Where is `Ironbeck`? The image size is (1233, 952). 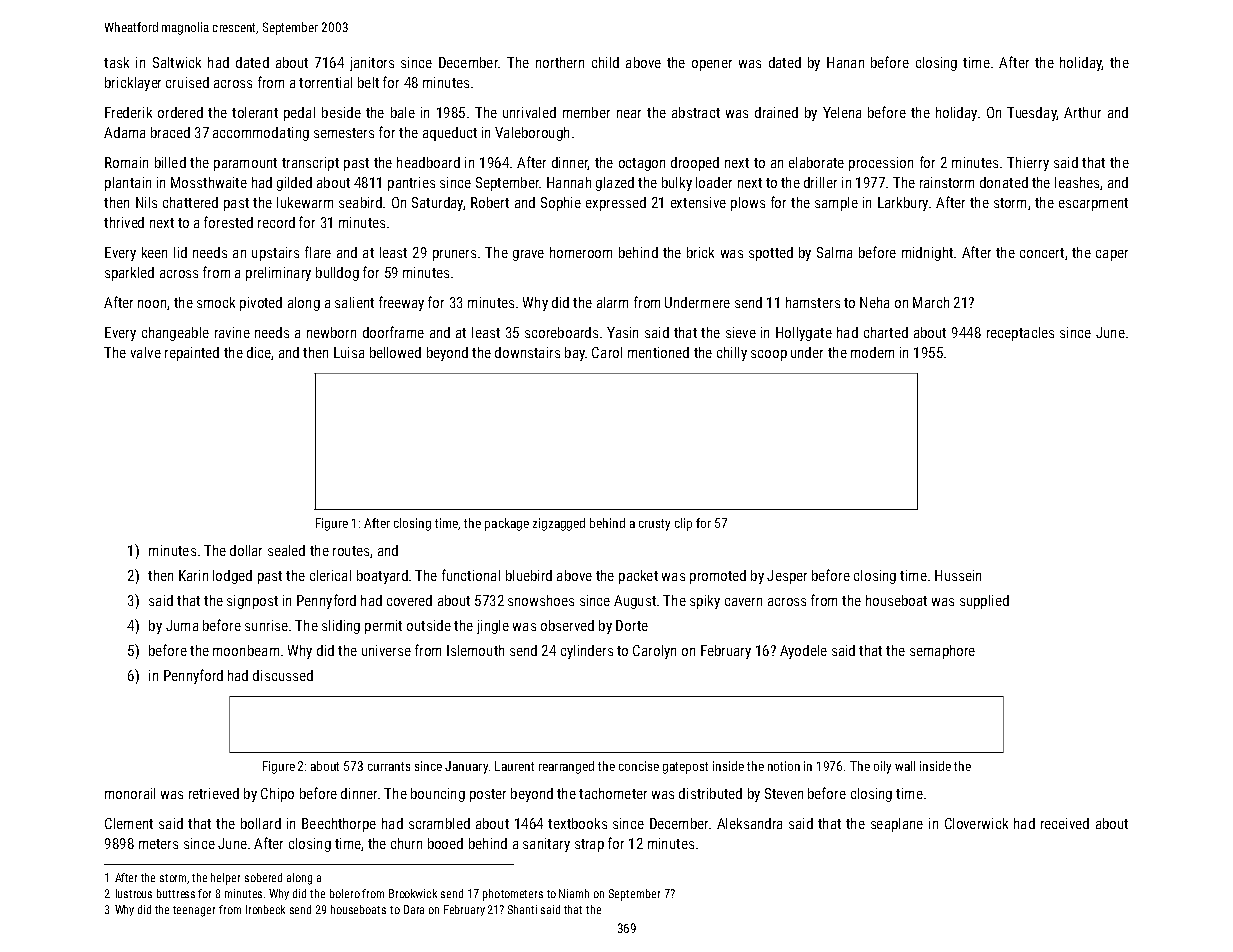 Ironbeck is located at coordinates (265, 909).
